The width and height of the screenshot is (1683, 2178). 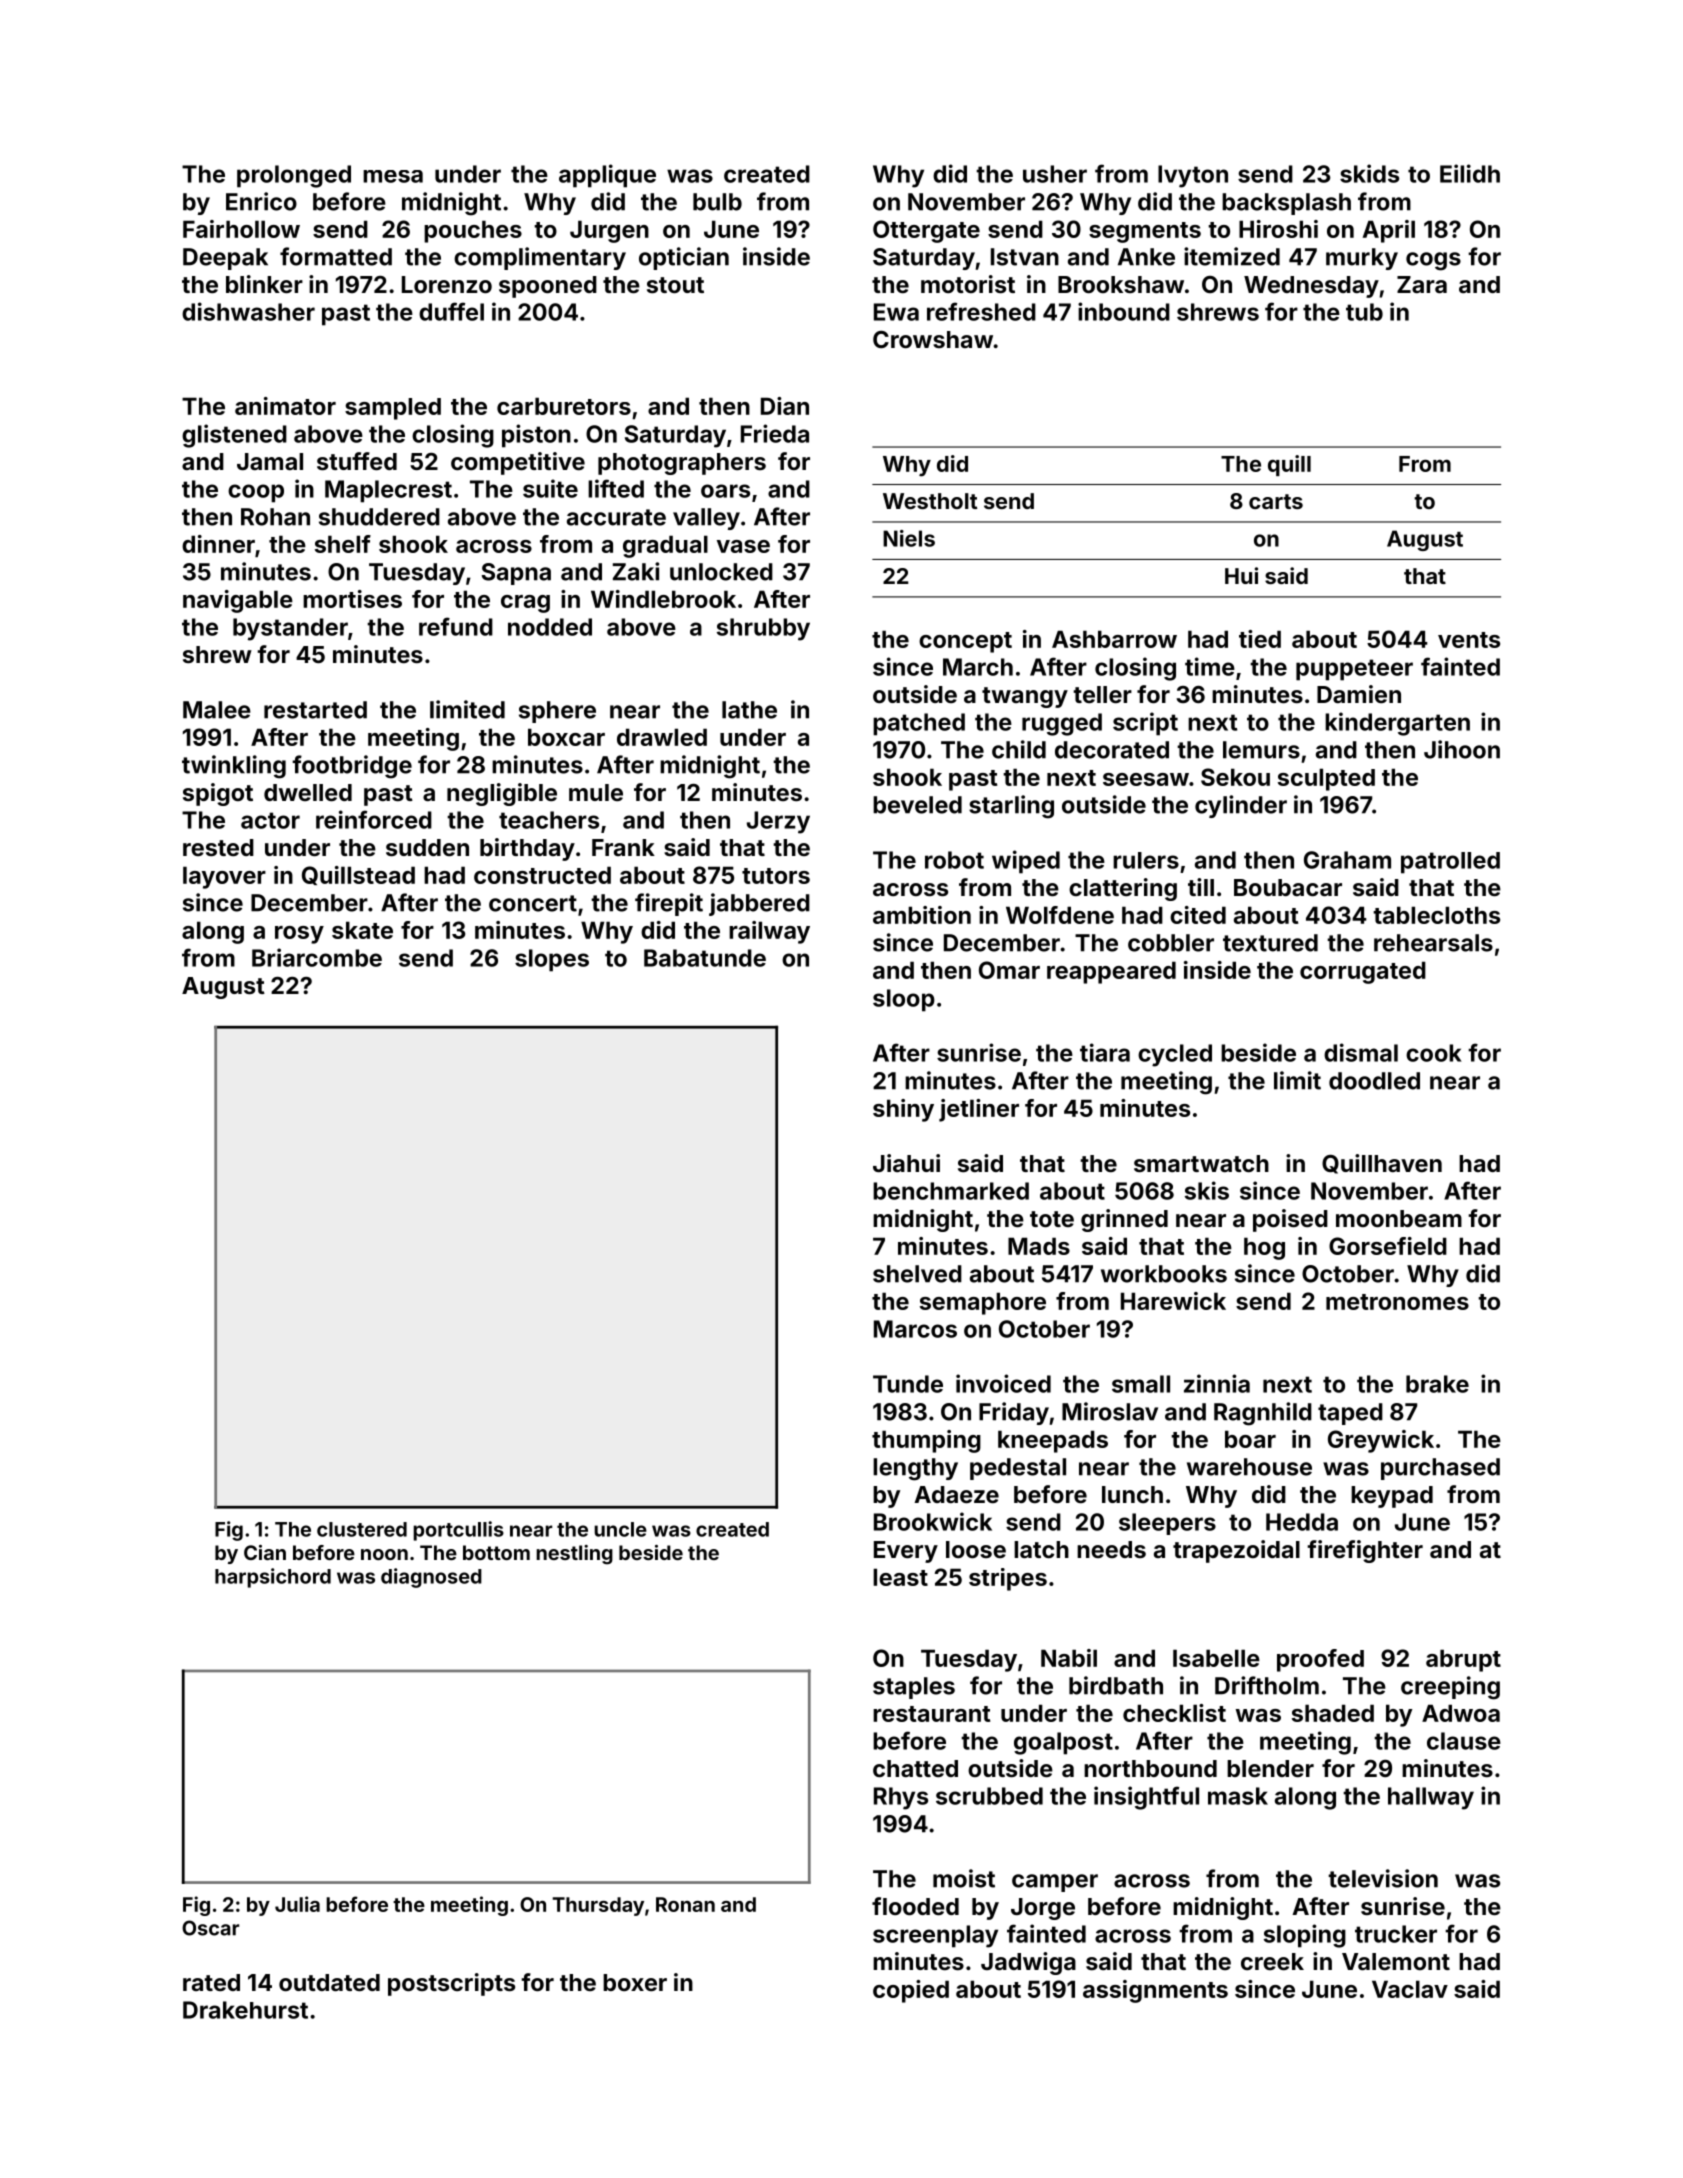 I want to click on twangy, so click(x=1025, y=697).
